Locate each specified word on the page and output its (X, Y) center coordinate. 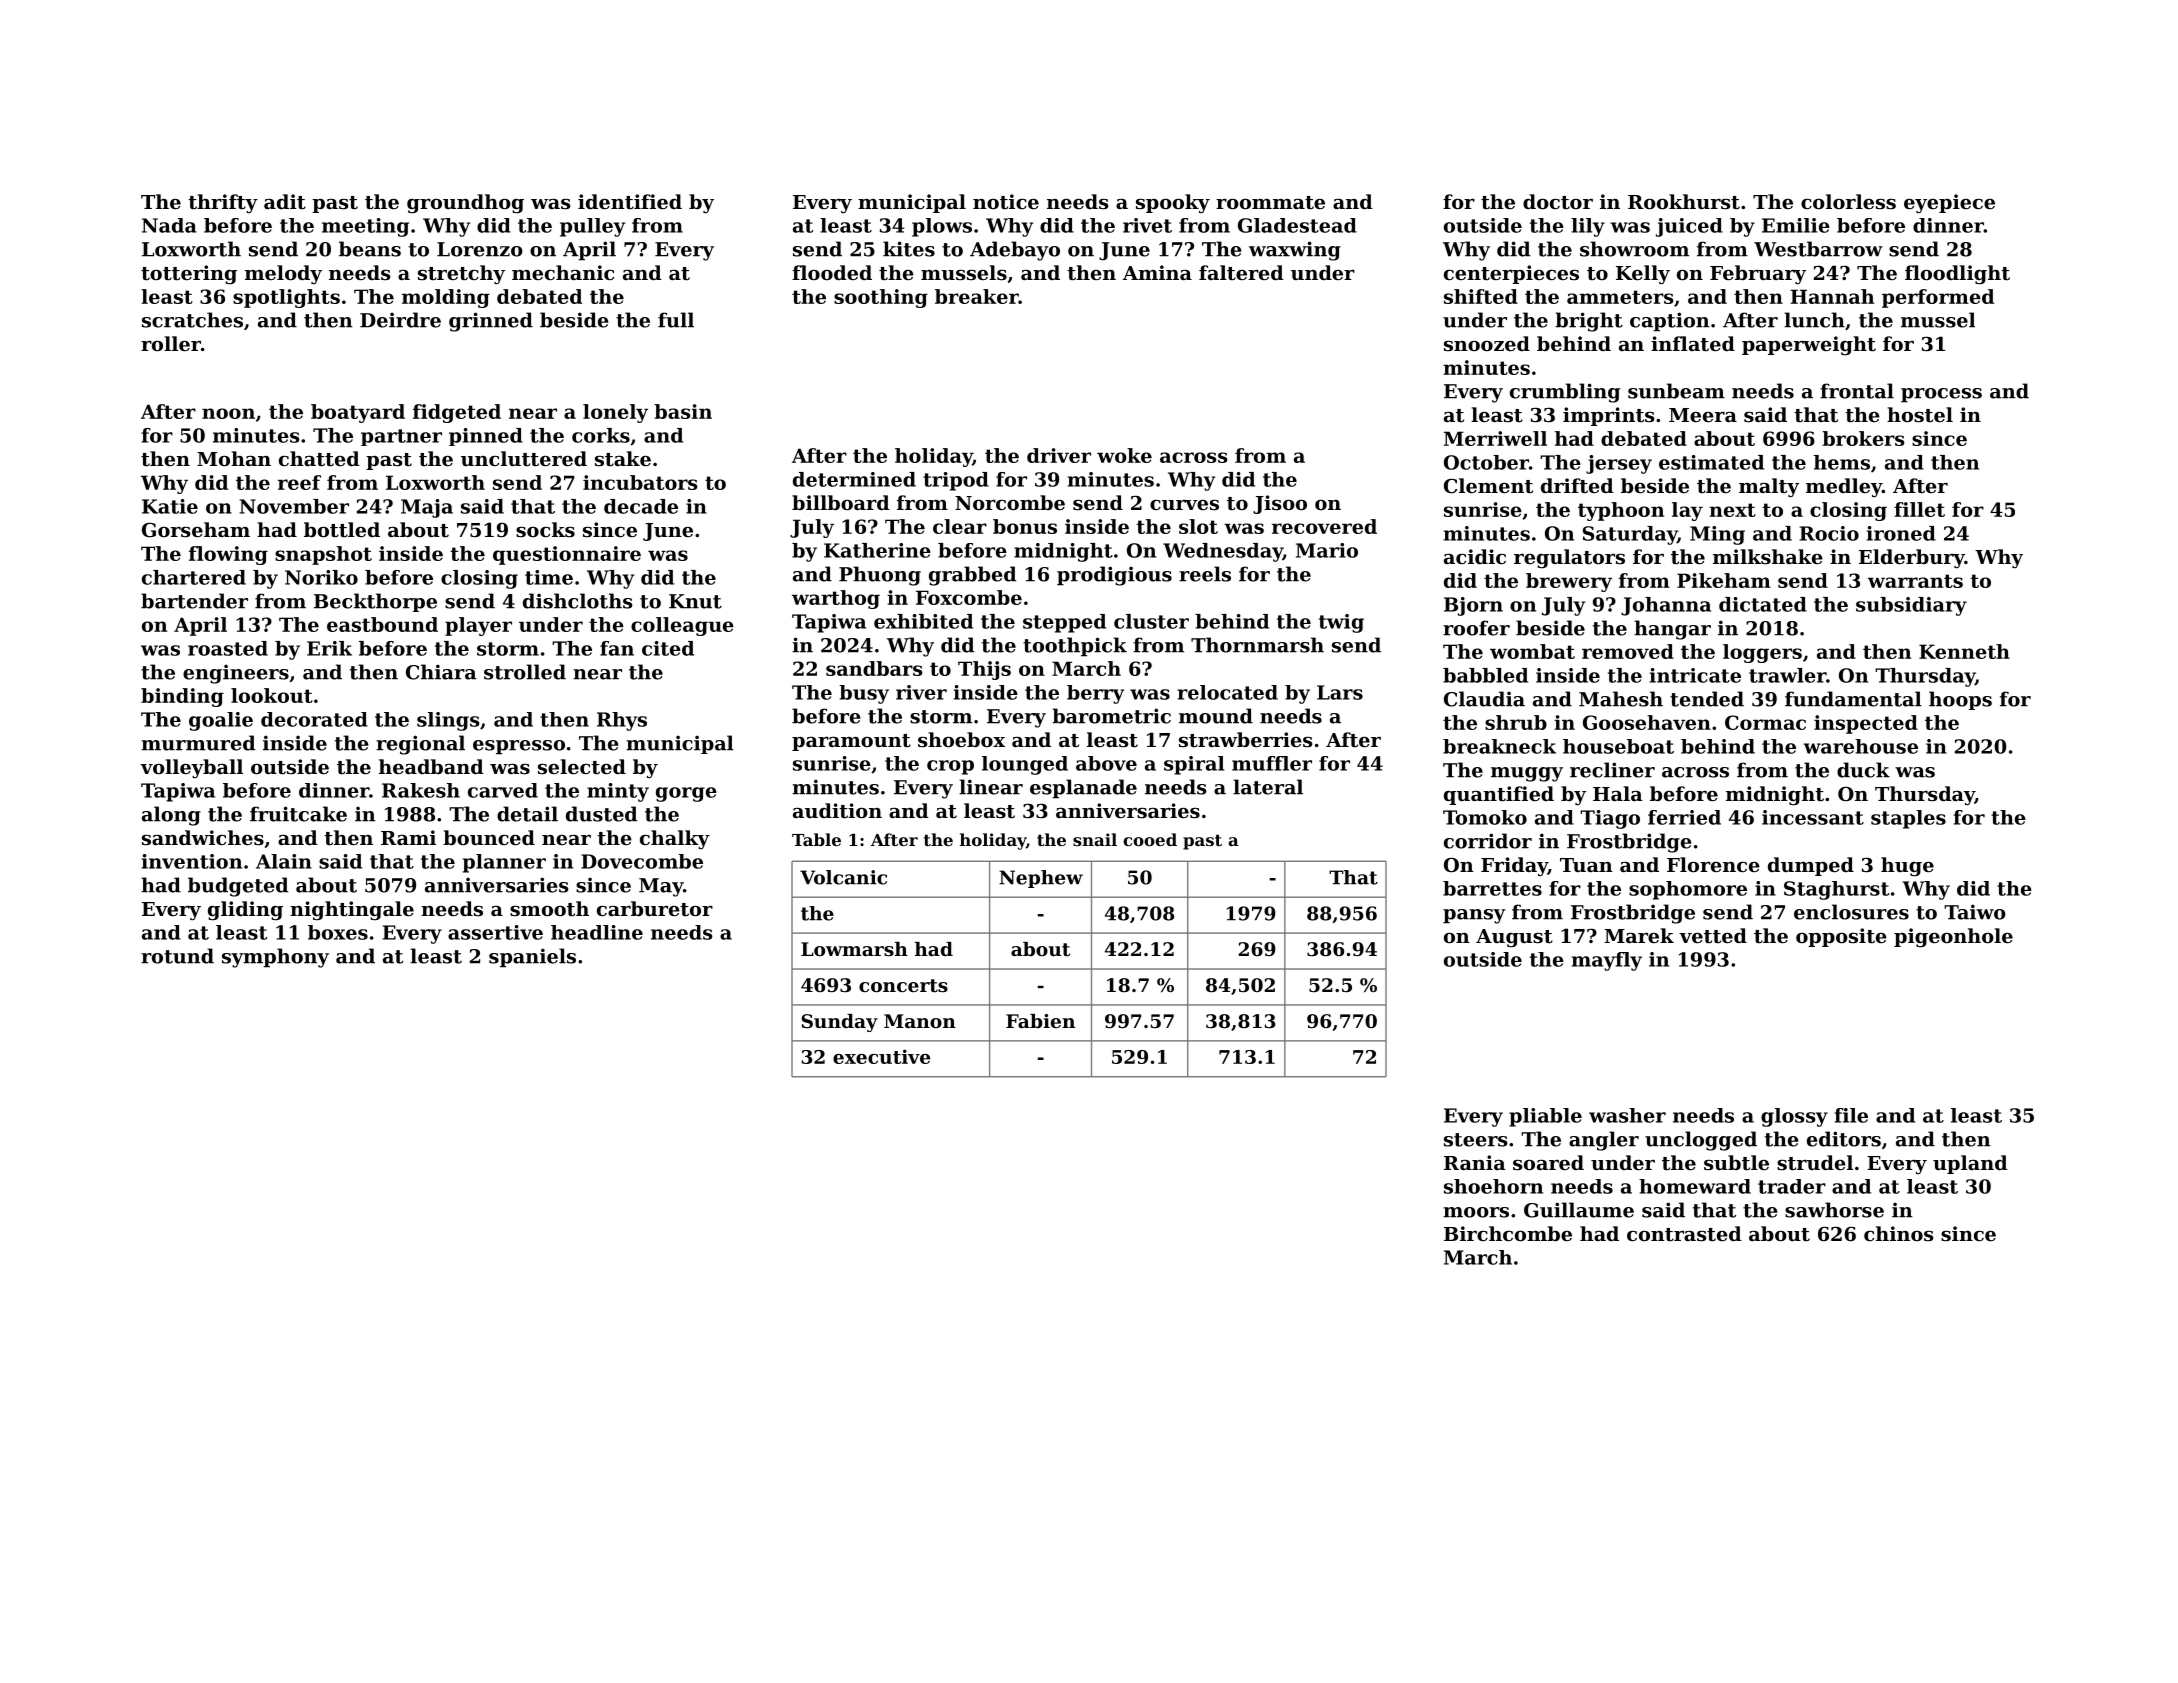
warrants (1915, 581)
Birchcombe (1508, 1233)
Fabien (1040, 1021)
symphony (275, 958)
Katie (170, 506)
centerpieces (1511, 274)
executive (881, 1056)
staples (1908, 819)
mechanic (563, 272)
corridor (1488, 841)
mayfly (1607, 961)
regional (420, 745)
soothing (881, 298)
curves (1184, 505)
